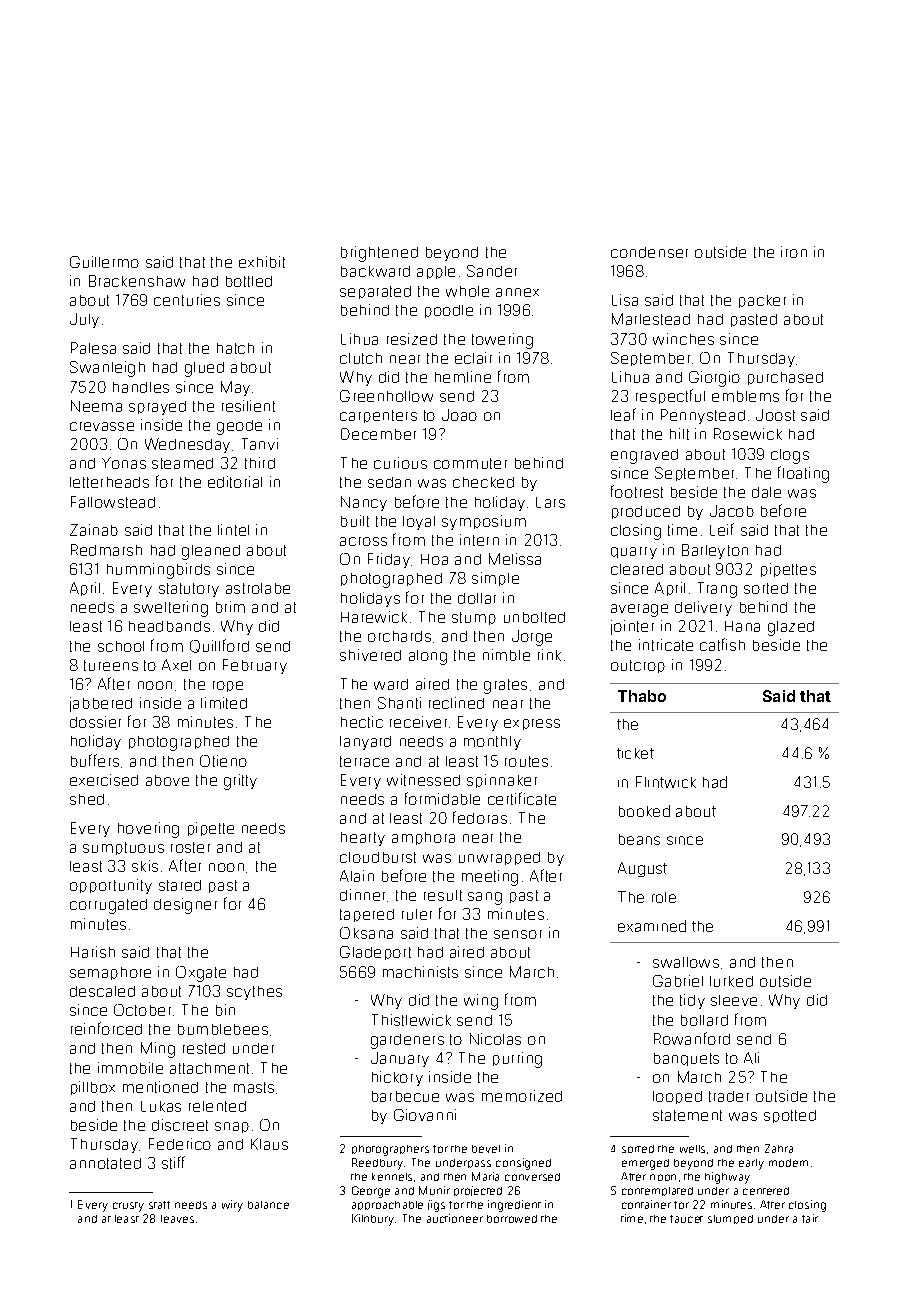 The width and height of the image is (908, 1316). What do you see at coordinates (790, 1116) in the image?
I see `spotted` at bounding box center [790, 1116].
